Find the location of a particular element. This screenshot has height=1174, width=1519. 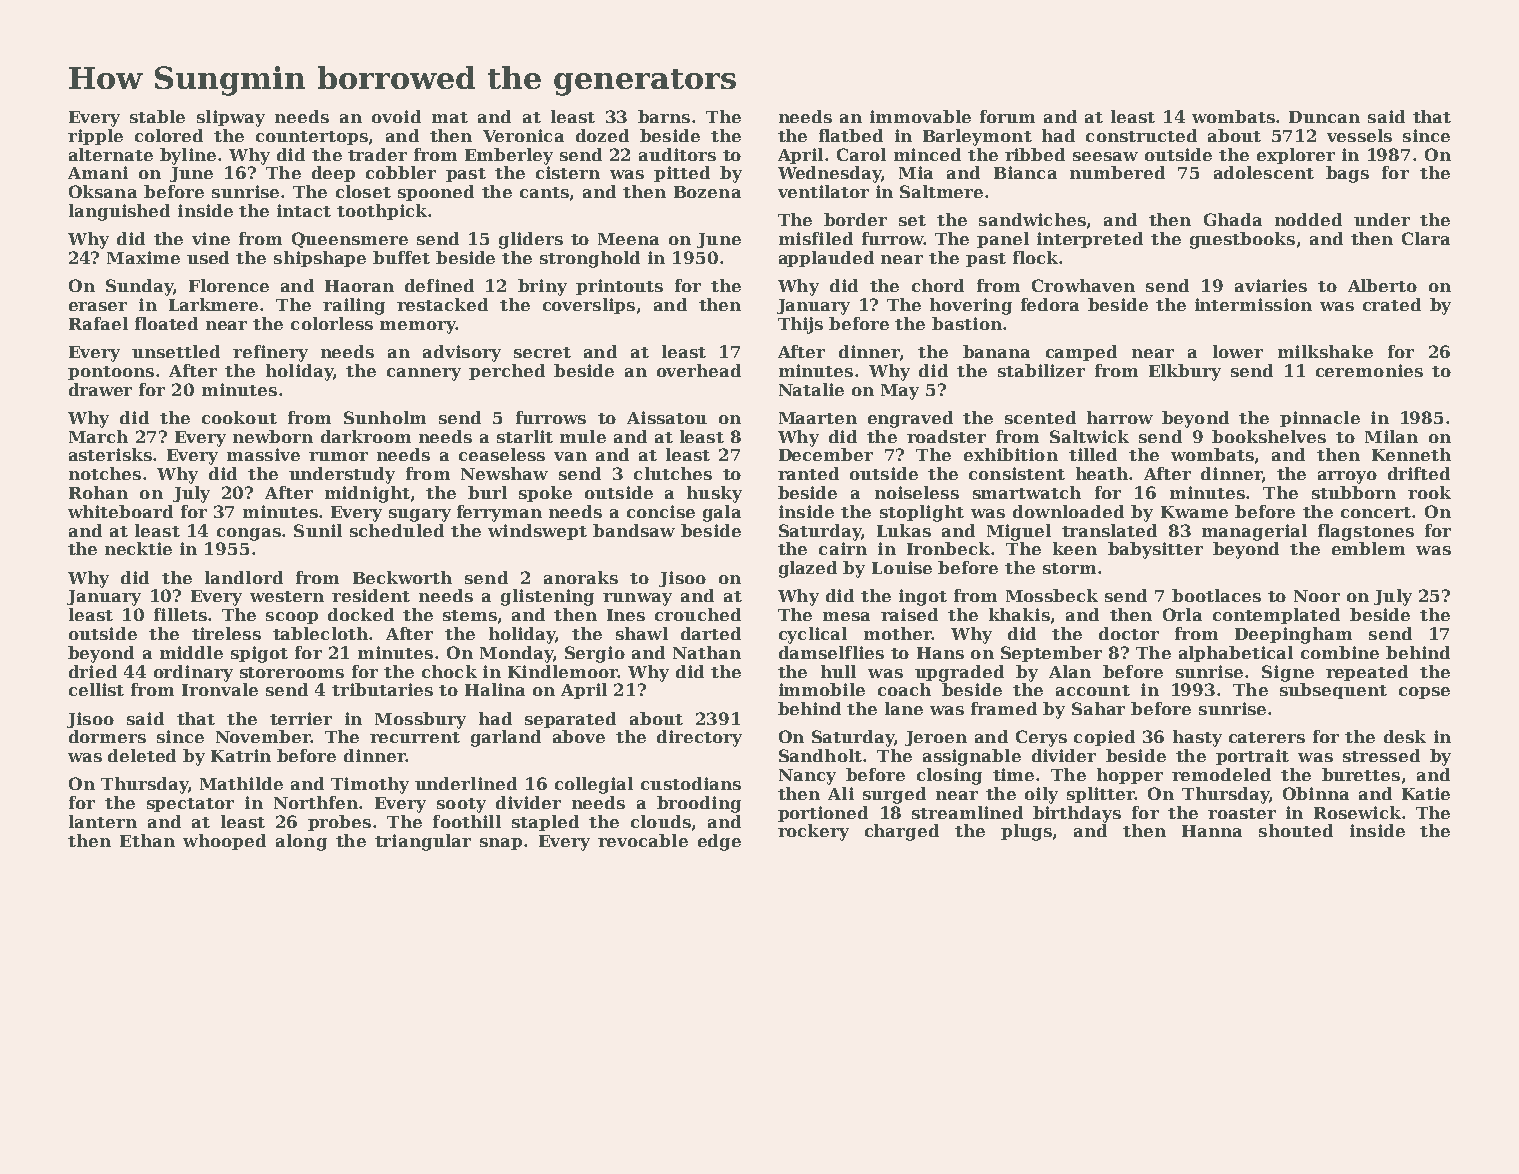

along is located at coordinates (301, 842).
